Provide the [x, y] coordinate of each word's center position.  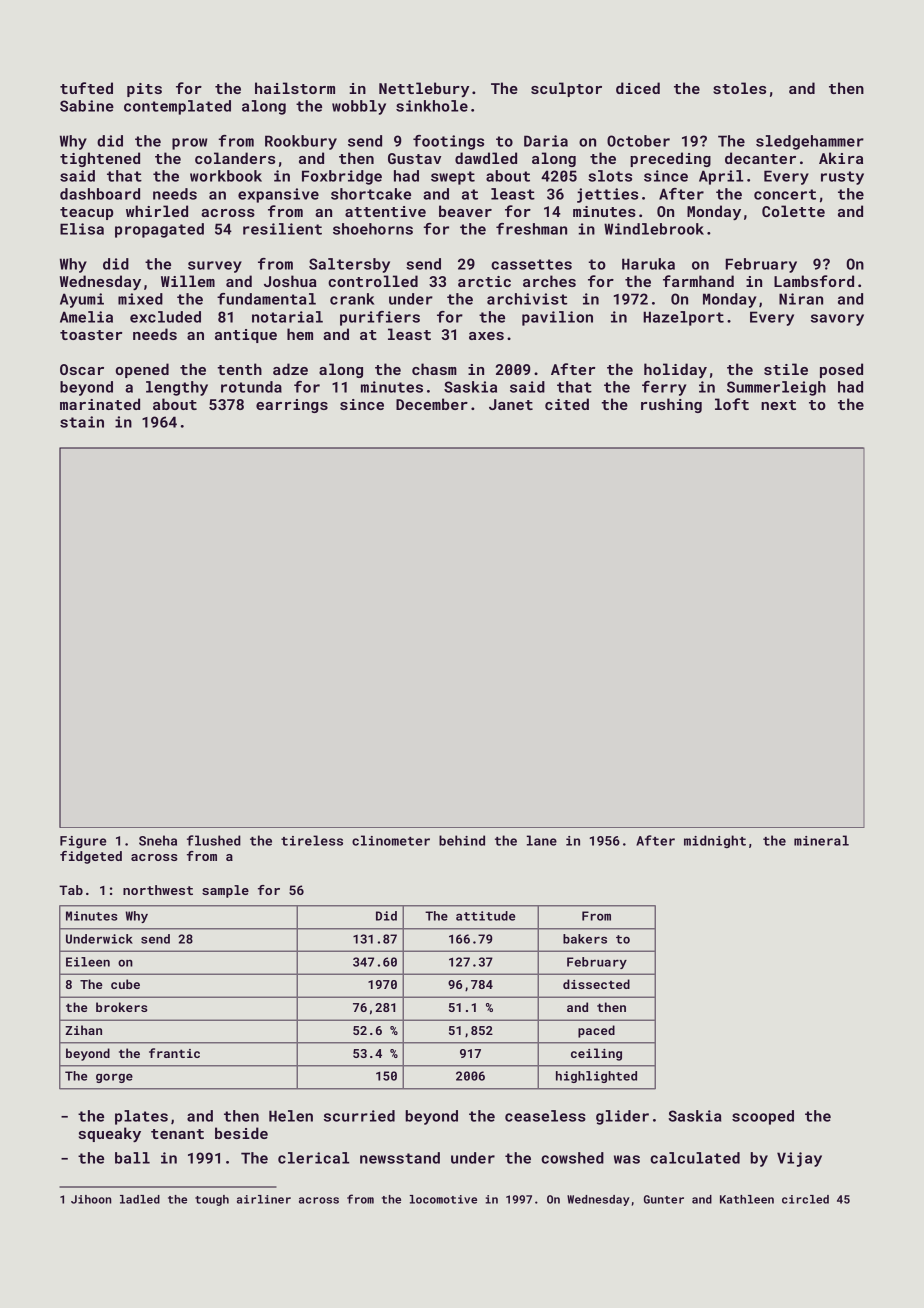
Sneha [158, 840]
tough [212, 1200]
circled [805, 1199]
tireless [312, 840]
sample [225, 891]
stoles [739, 88]
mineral [821, 840]
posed [841, 370]
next [778, 405]
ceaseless [545, 1116]
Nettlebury [424, 89]
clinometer [391, 840]
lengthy [177, 388]
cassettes [531, 264]
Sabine [87, 106]
